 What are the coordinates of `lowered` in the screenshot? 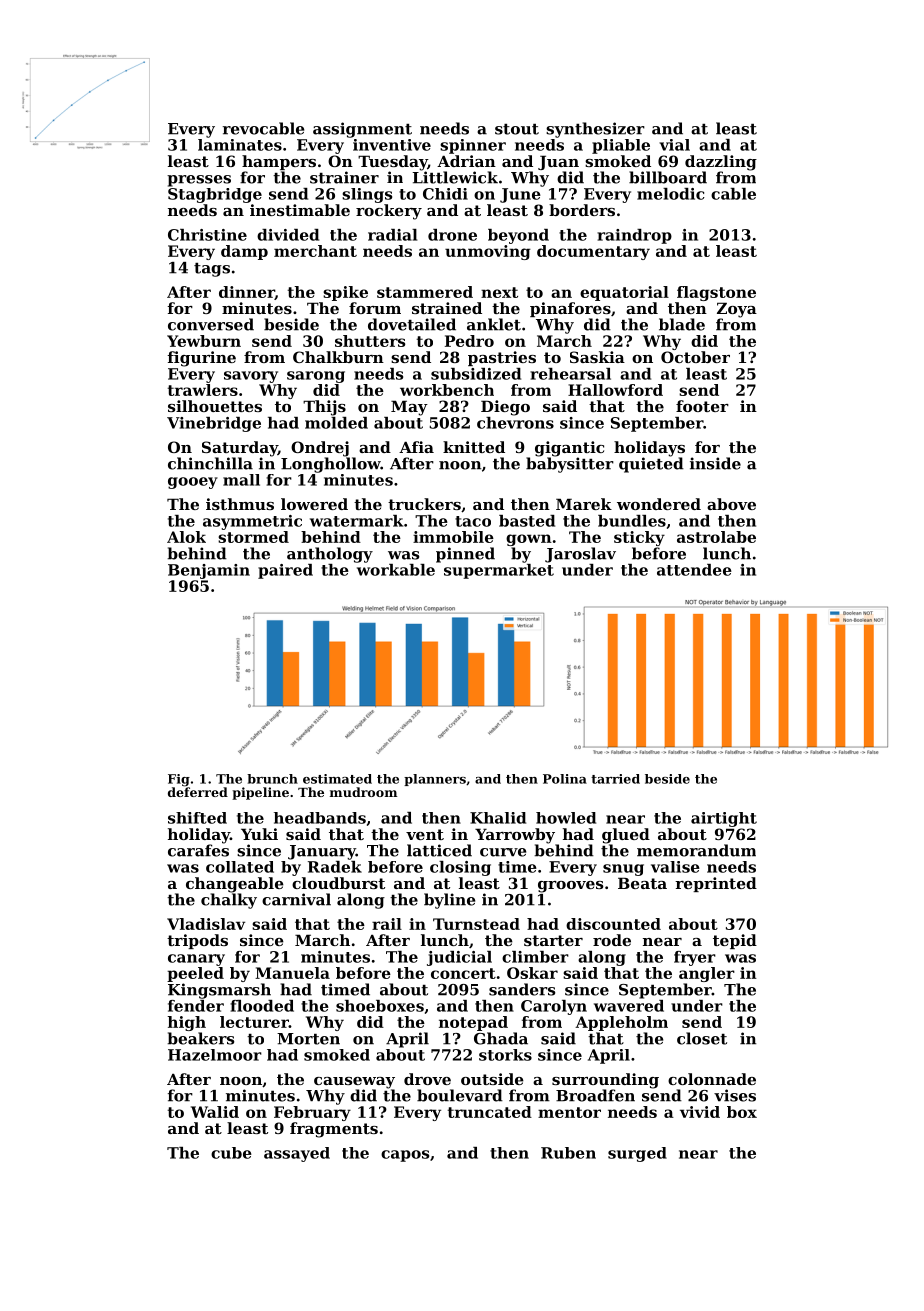 It's located at (314, 504).
